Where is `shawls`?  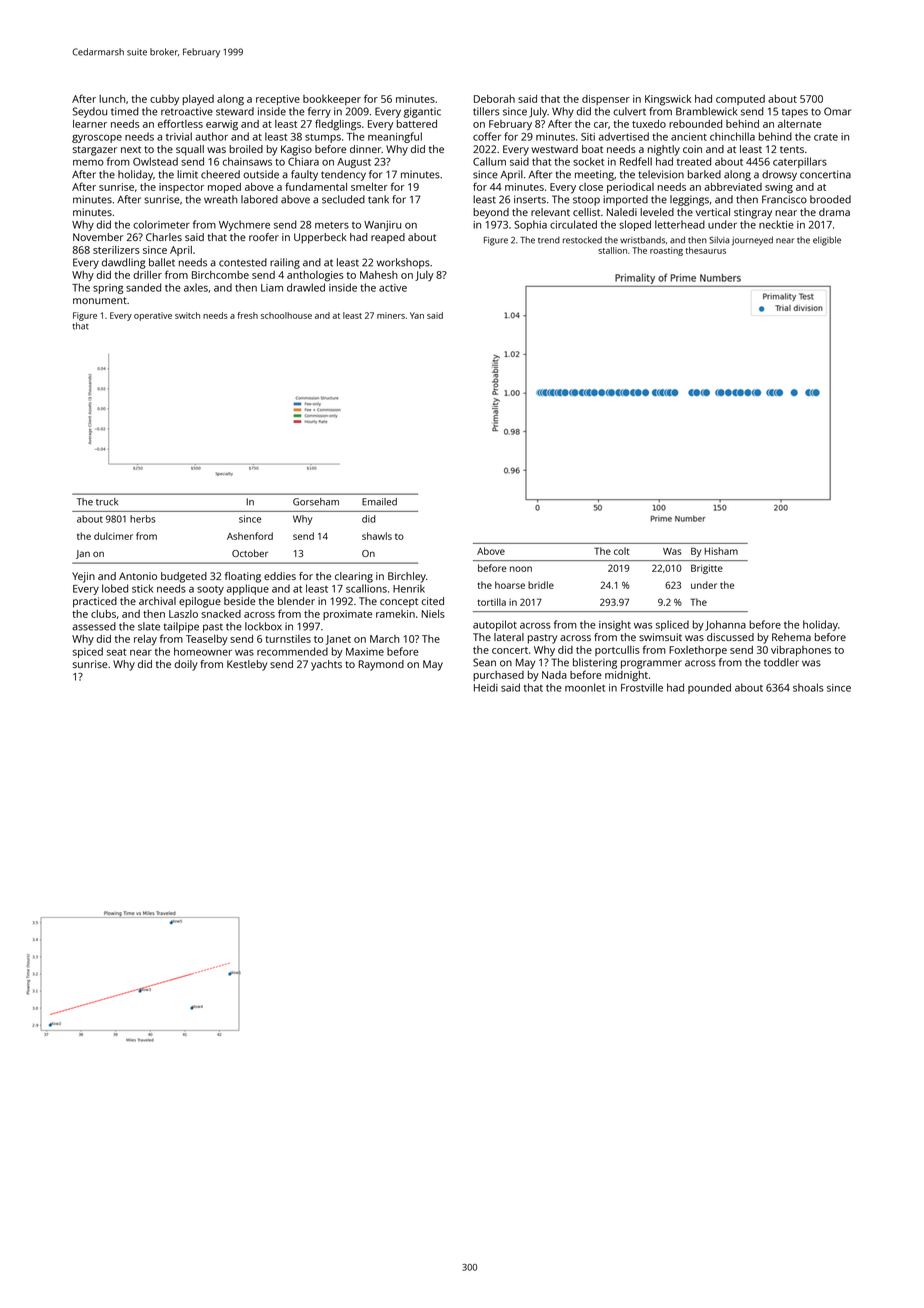
shawls is located at coordinates (377, 536).
